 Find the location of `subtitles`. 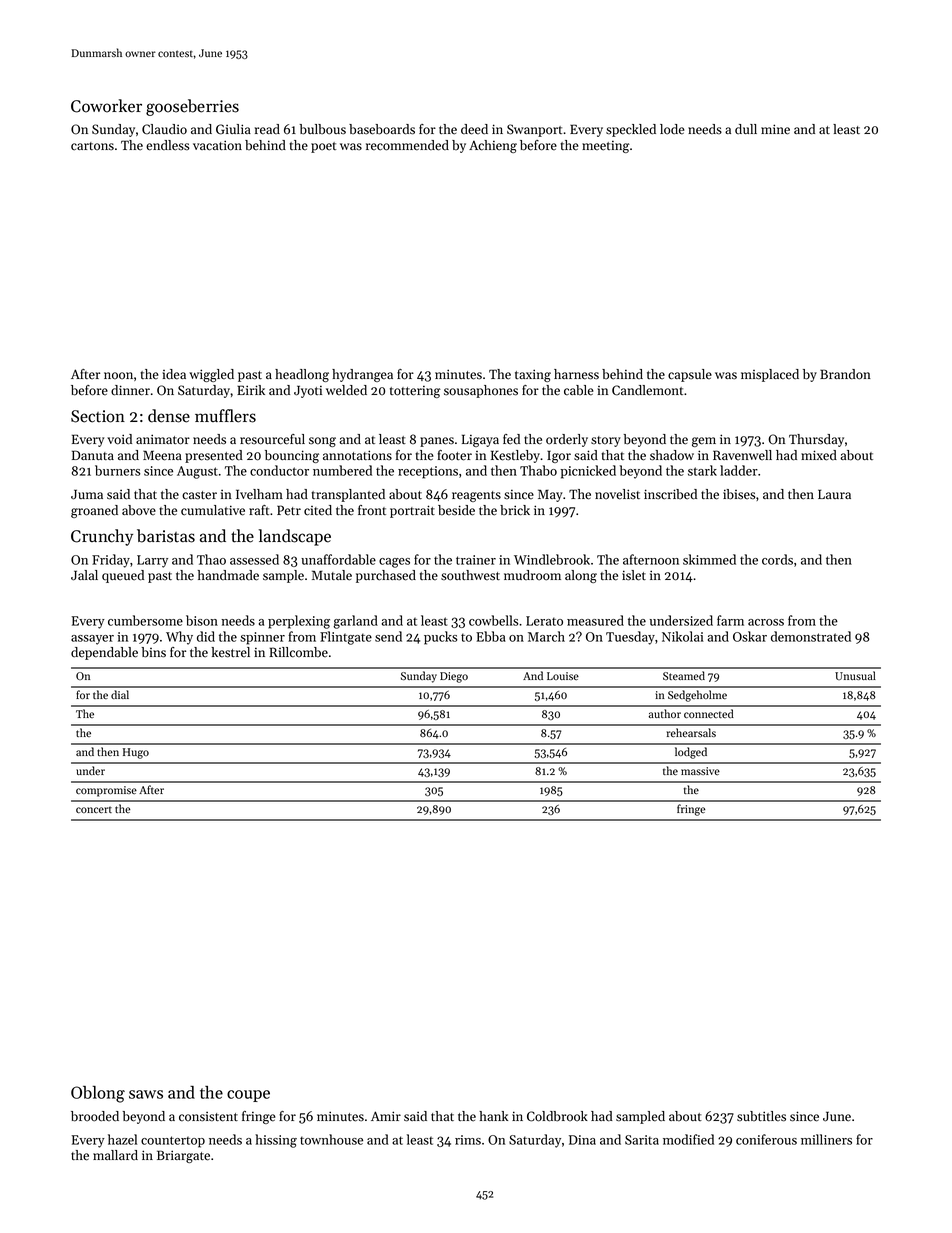

subtitles is located at coordinates (761, 1116).
